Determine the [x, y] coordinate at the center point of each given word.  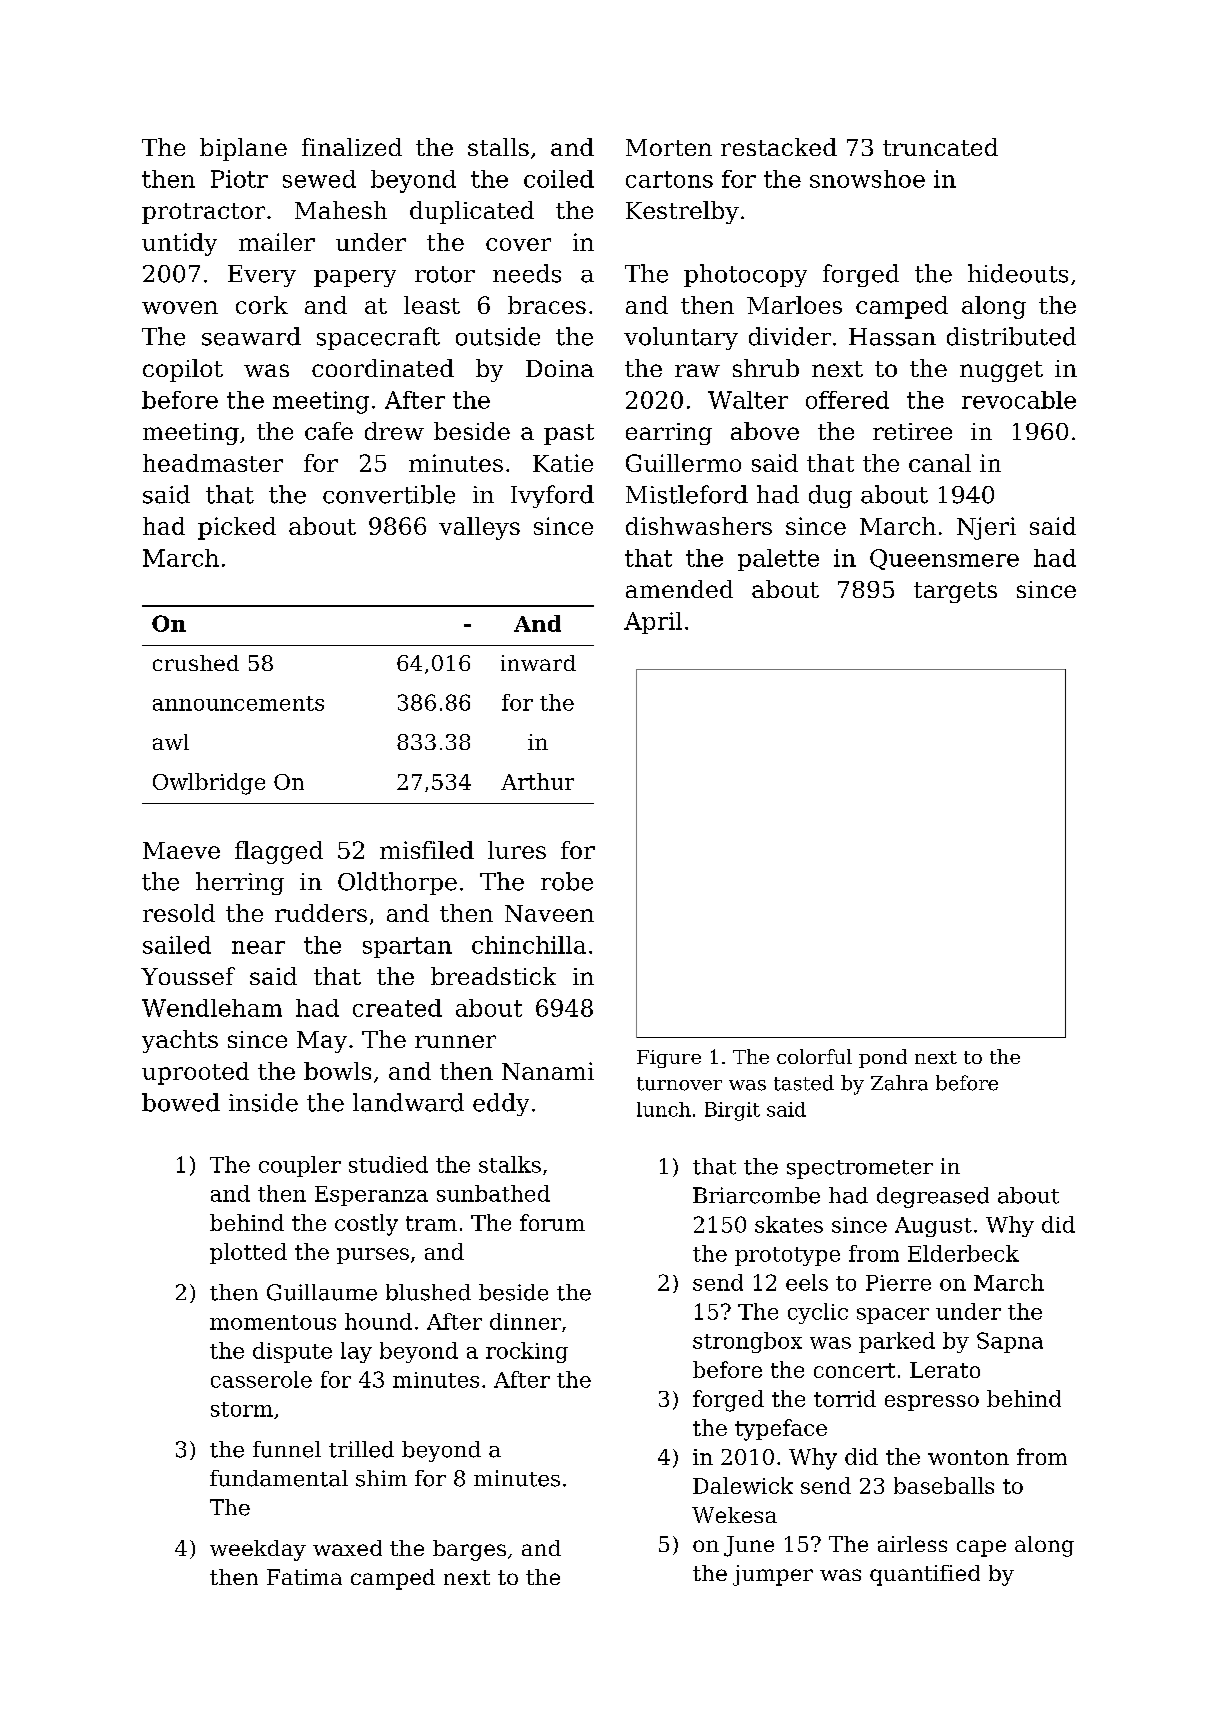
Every [262, 276]
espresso [932, 1403]
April [653, 623]
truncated [940, 147]
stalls [498, 147]
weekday [258, 1550]
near [258, 947]
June [749, 1546]
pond [883, 1058]
